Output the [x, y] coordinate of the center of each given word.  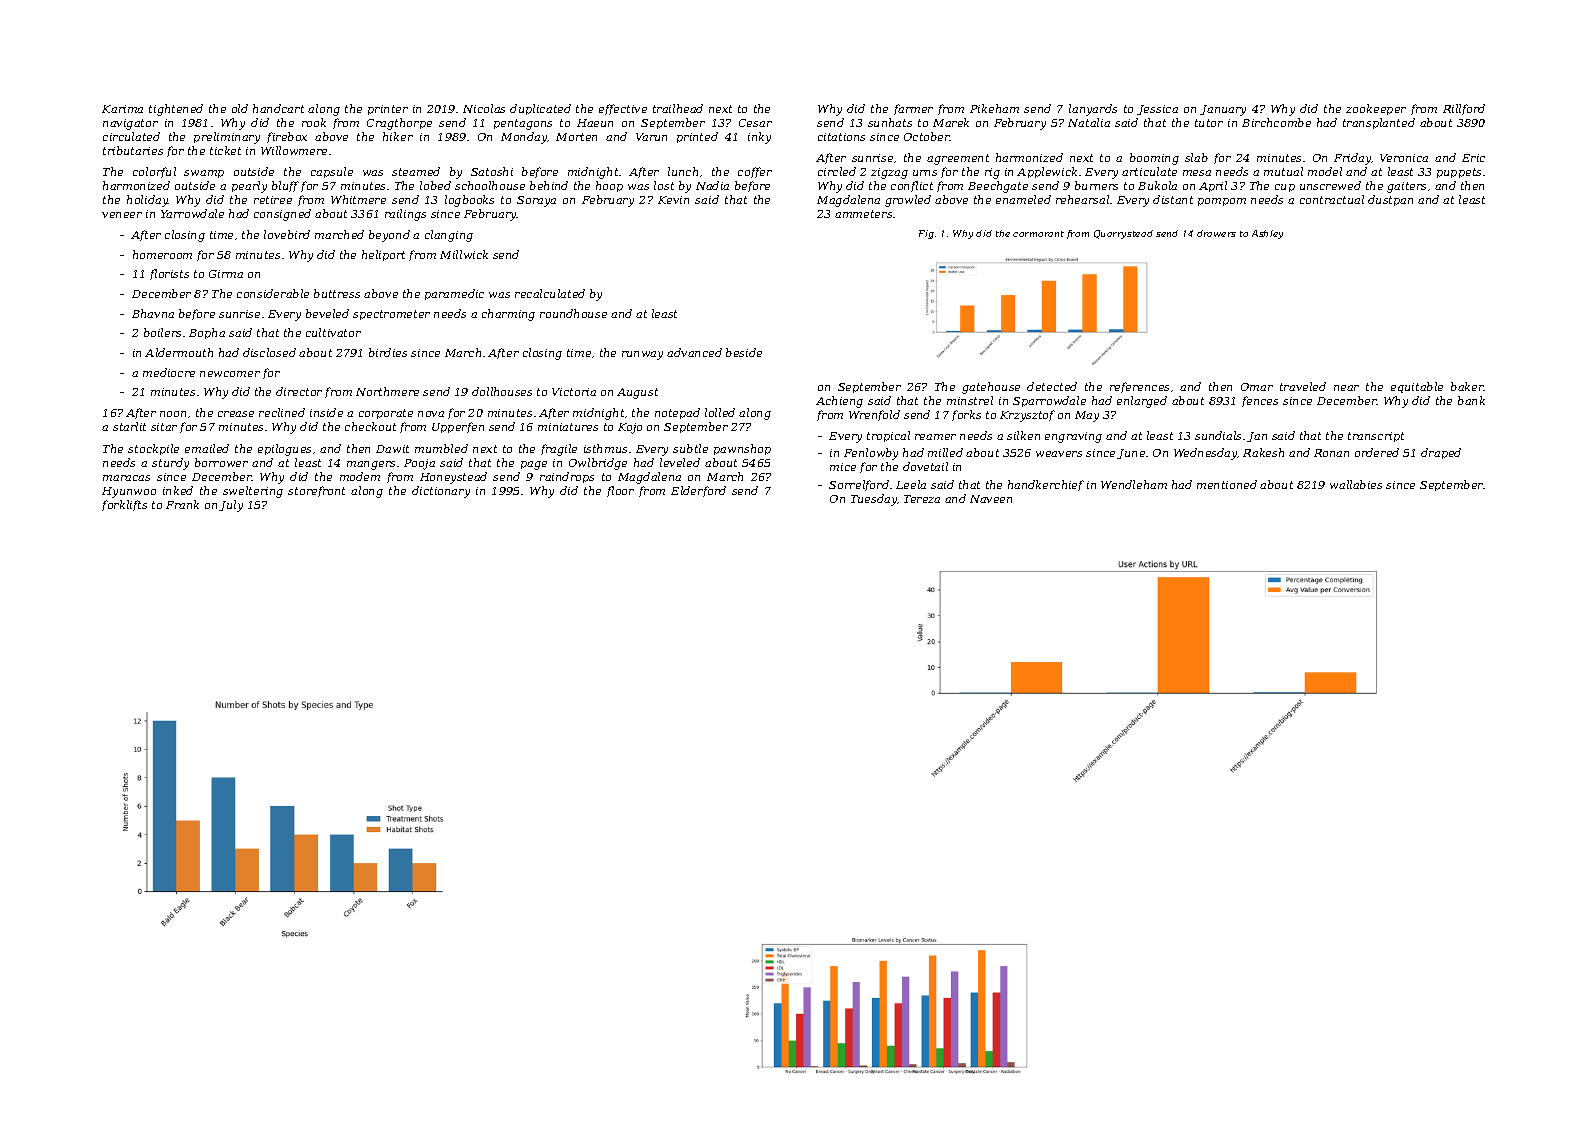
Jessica [1157, 110]
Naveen [991, 499]
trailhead [678, 108]
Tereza [922, 499]
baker [1467, 386]
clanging [449, 236]
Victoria [574, 392]
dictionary [441, 492]
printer [388, 110]
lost [664, 185]
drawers [1216, 233]
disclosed [269, 352]
